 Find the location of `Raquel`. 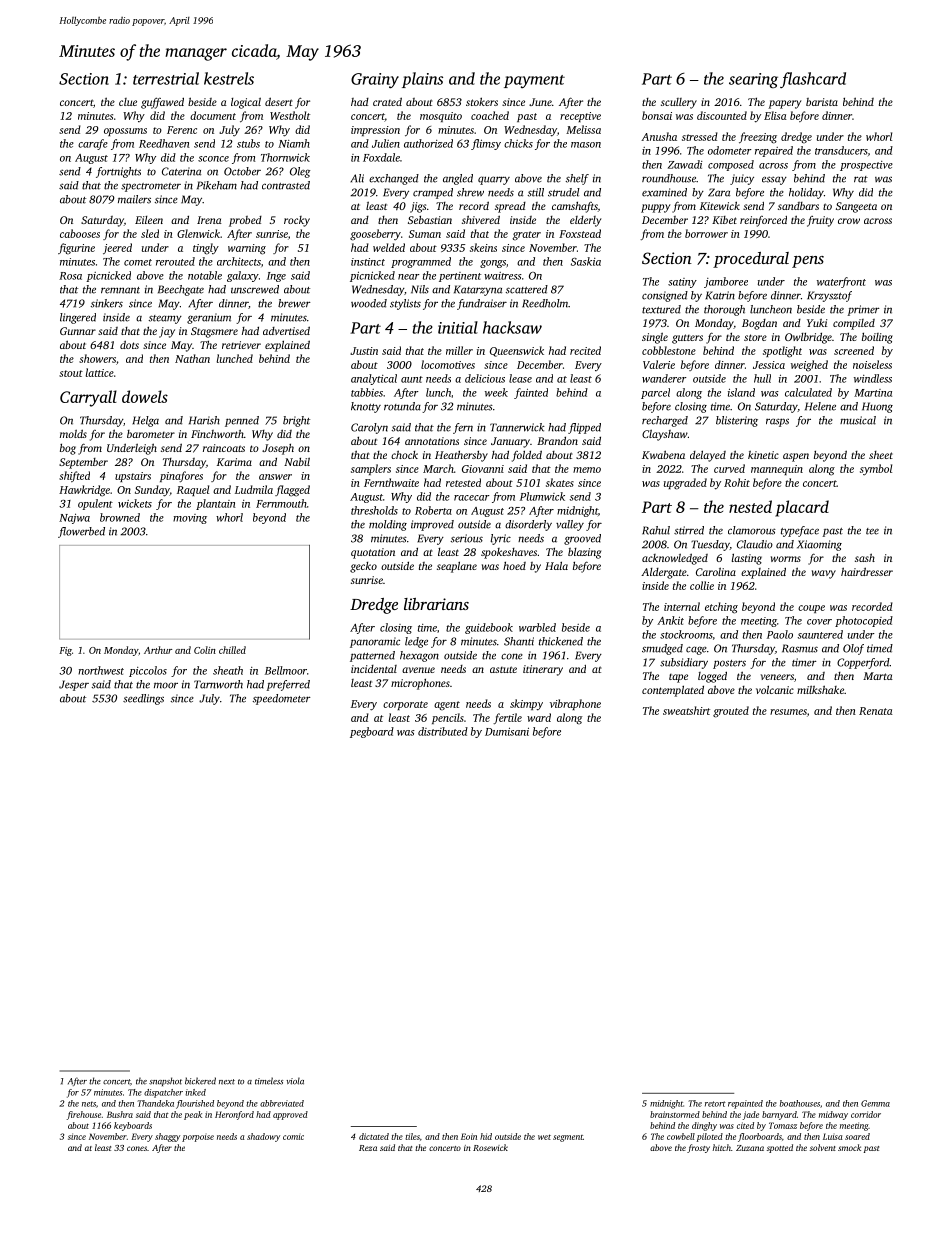

Raquel is located at coordinates (193, 490).
